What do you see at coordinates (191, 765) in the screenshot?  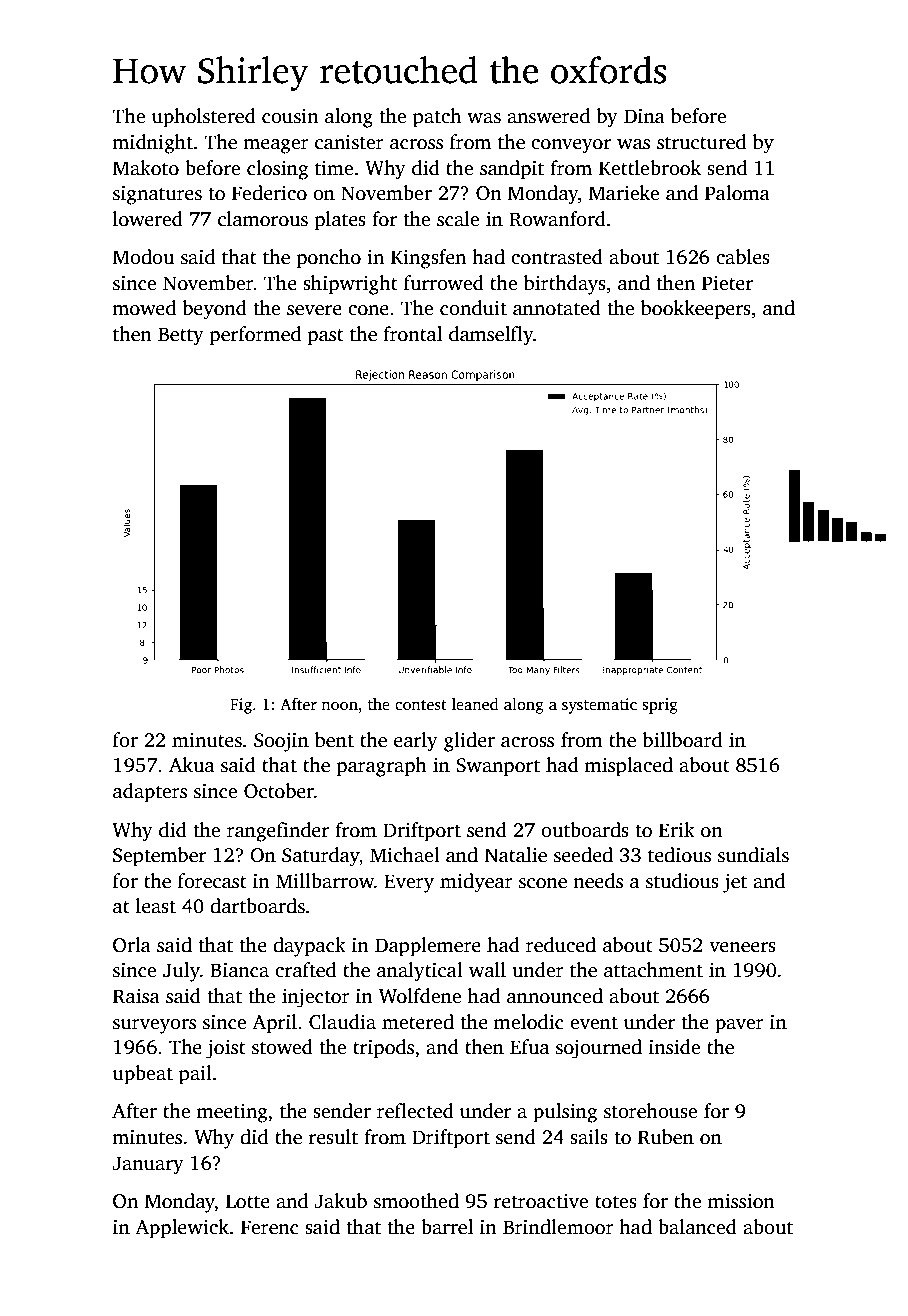 I see `Akua` at bounding box center [191, 765].
